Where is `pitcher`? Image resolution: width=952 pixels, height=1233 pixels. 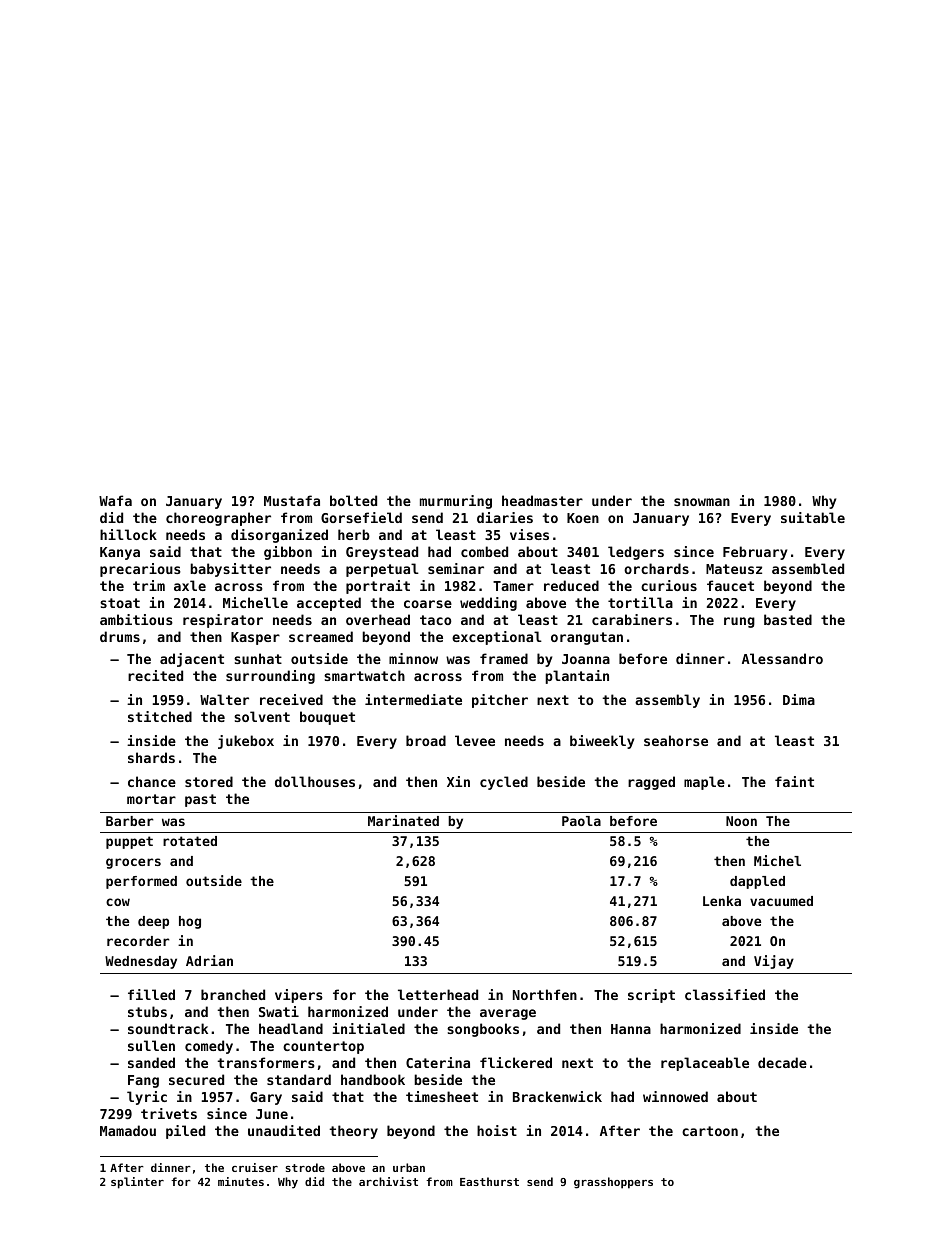
pitcher is located at coordinates (500, 701).
